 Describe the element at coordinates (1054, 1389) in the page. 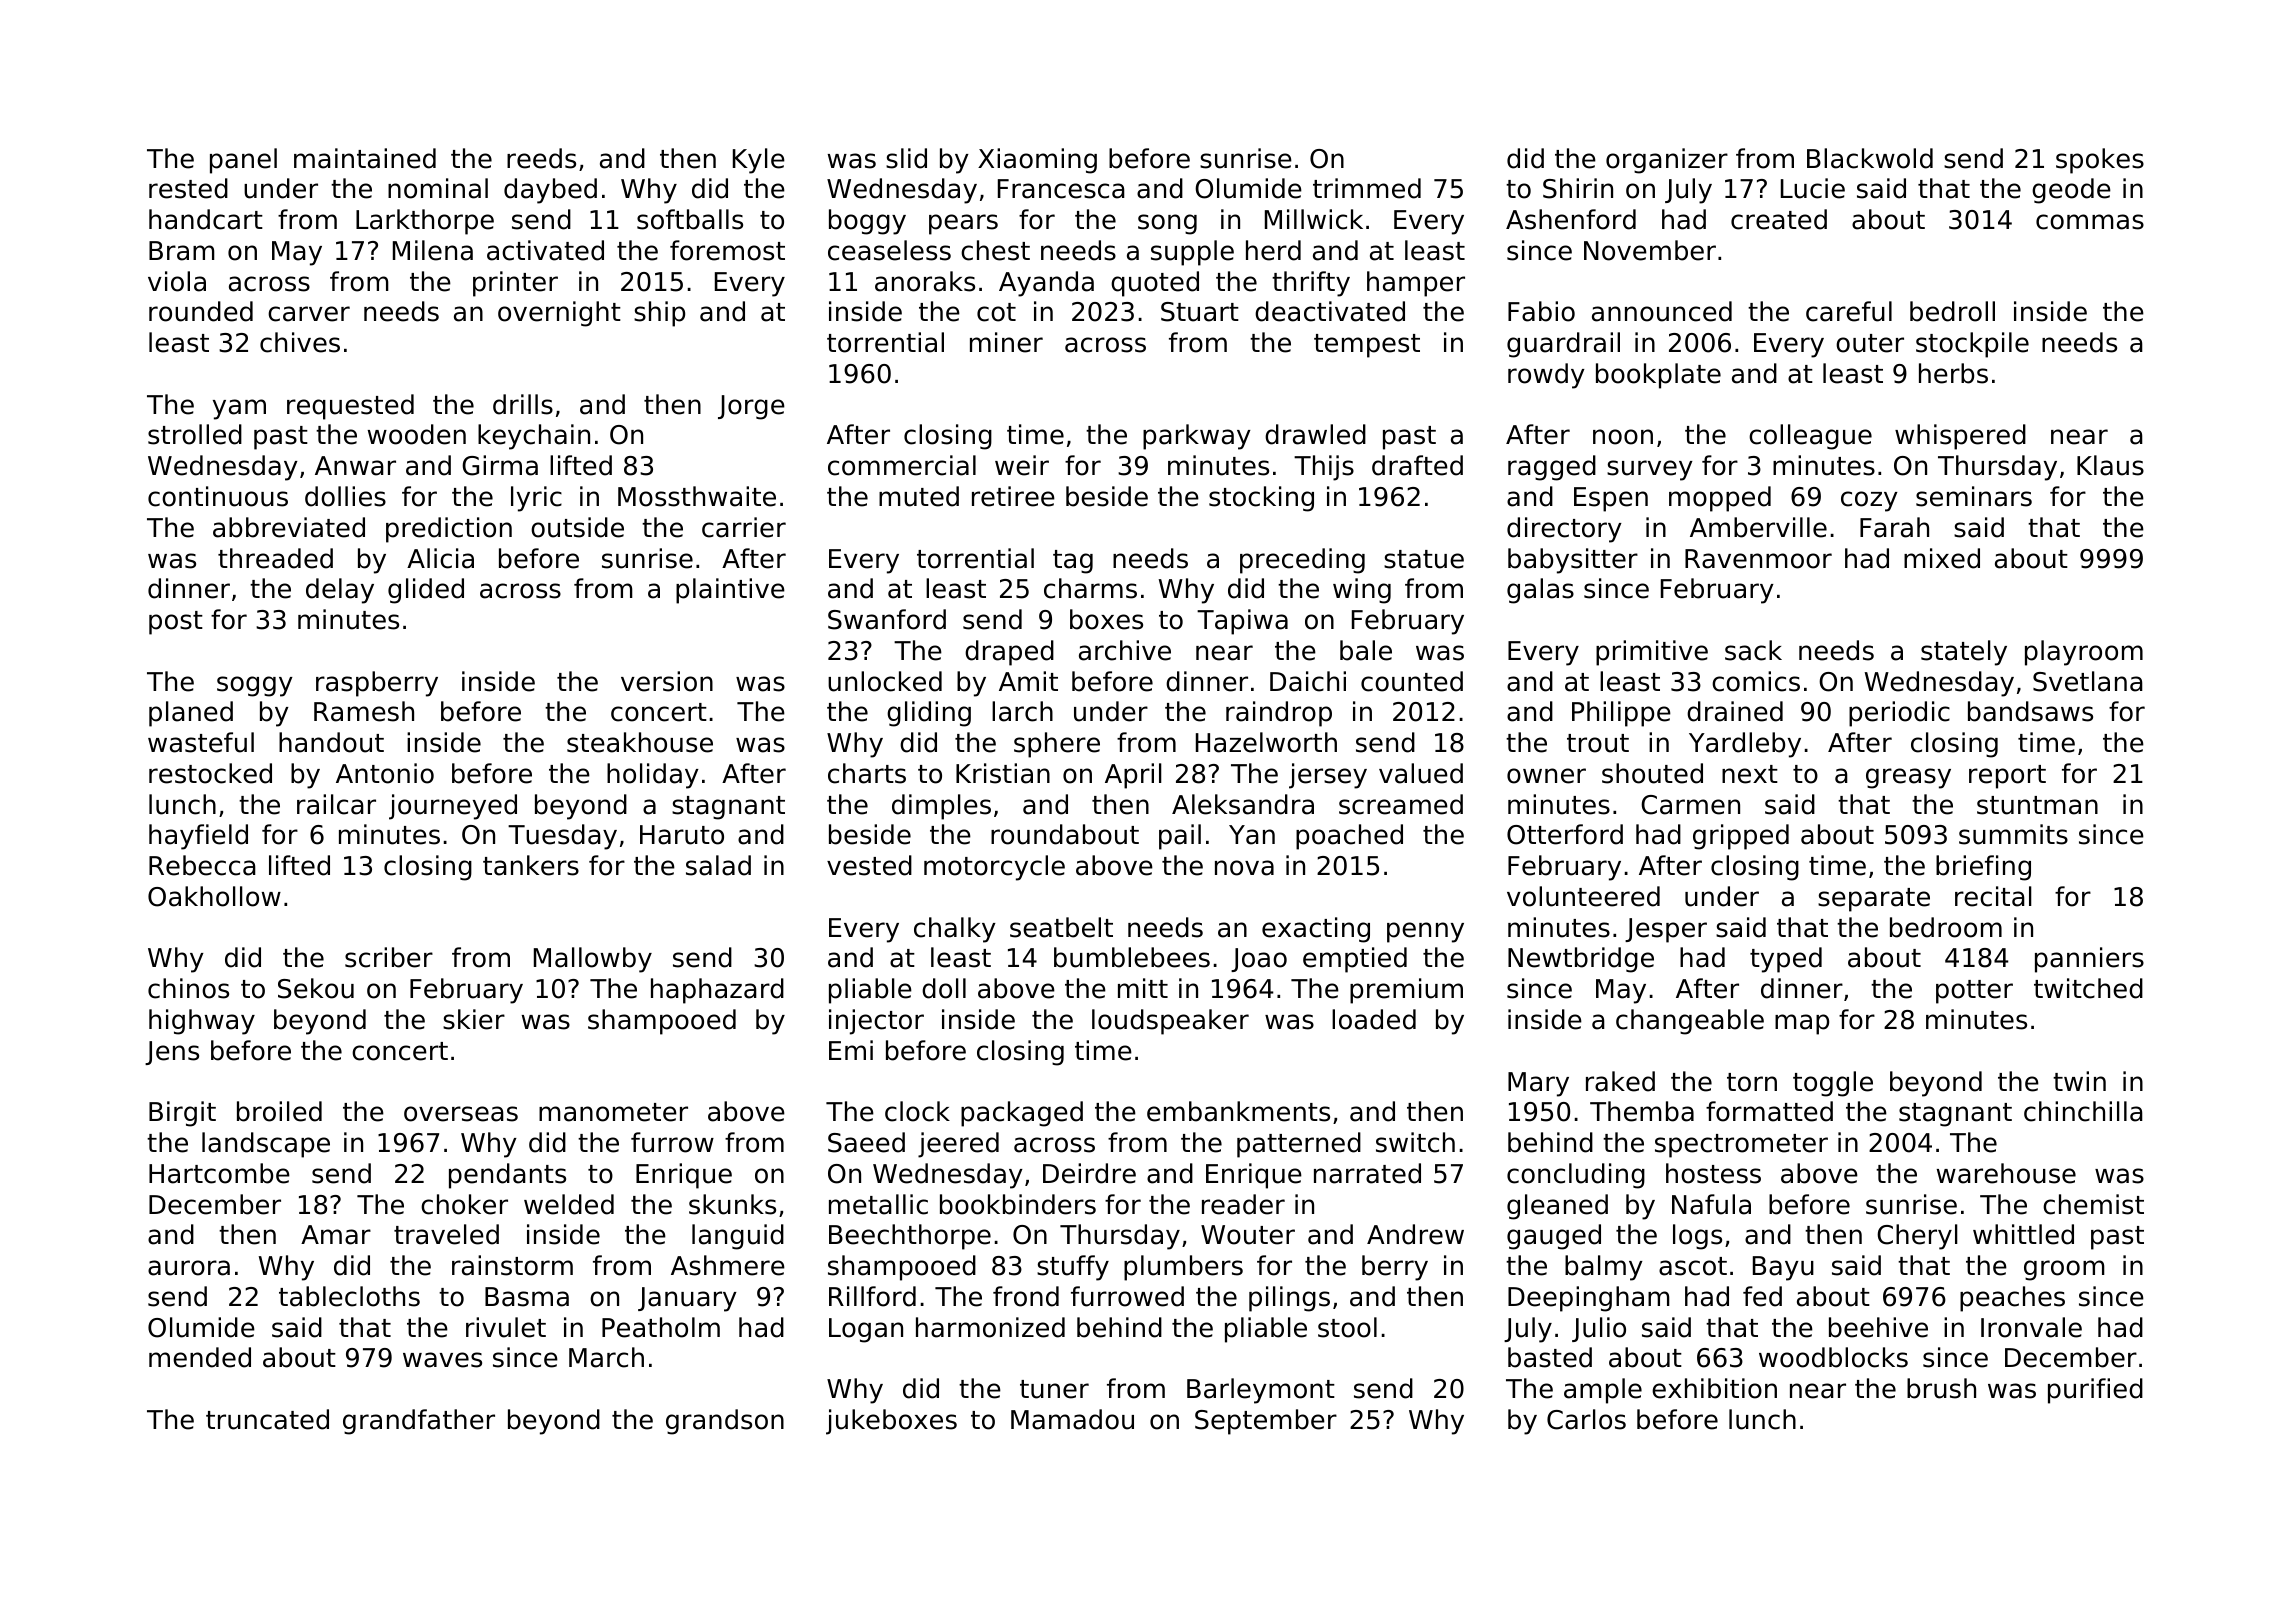

I see `tuner` at that location.
